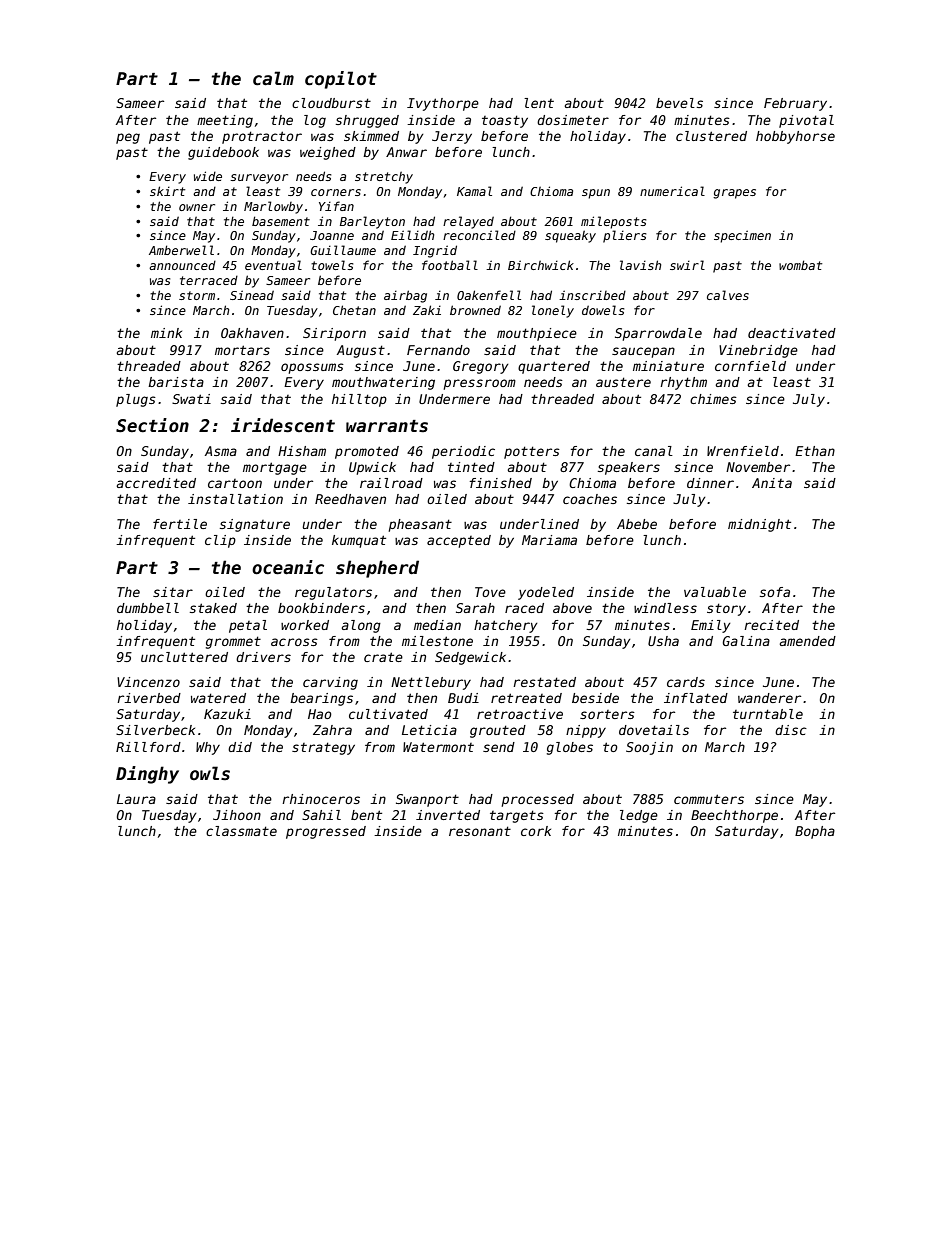 The width and height of the screenshot is (952, 1233). I want to click on sofa, so click(775, 592).
